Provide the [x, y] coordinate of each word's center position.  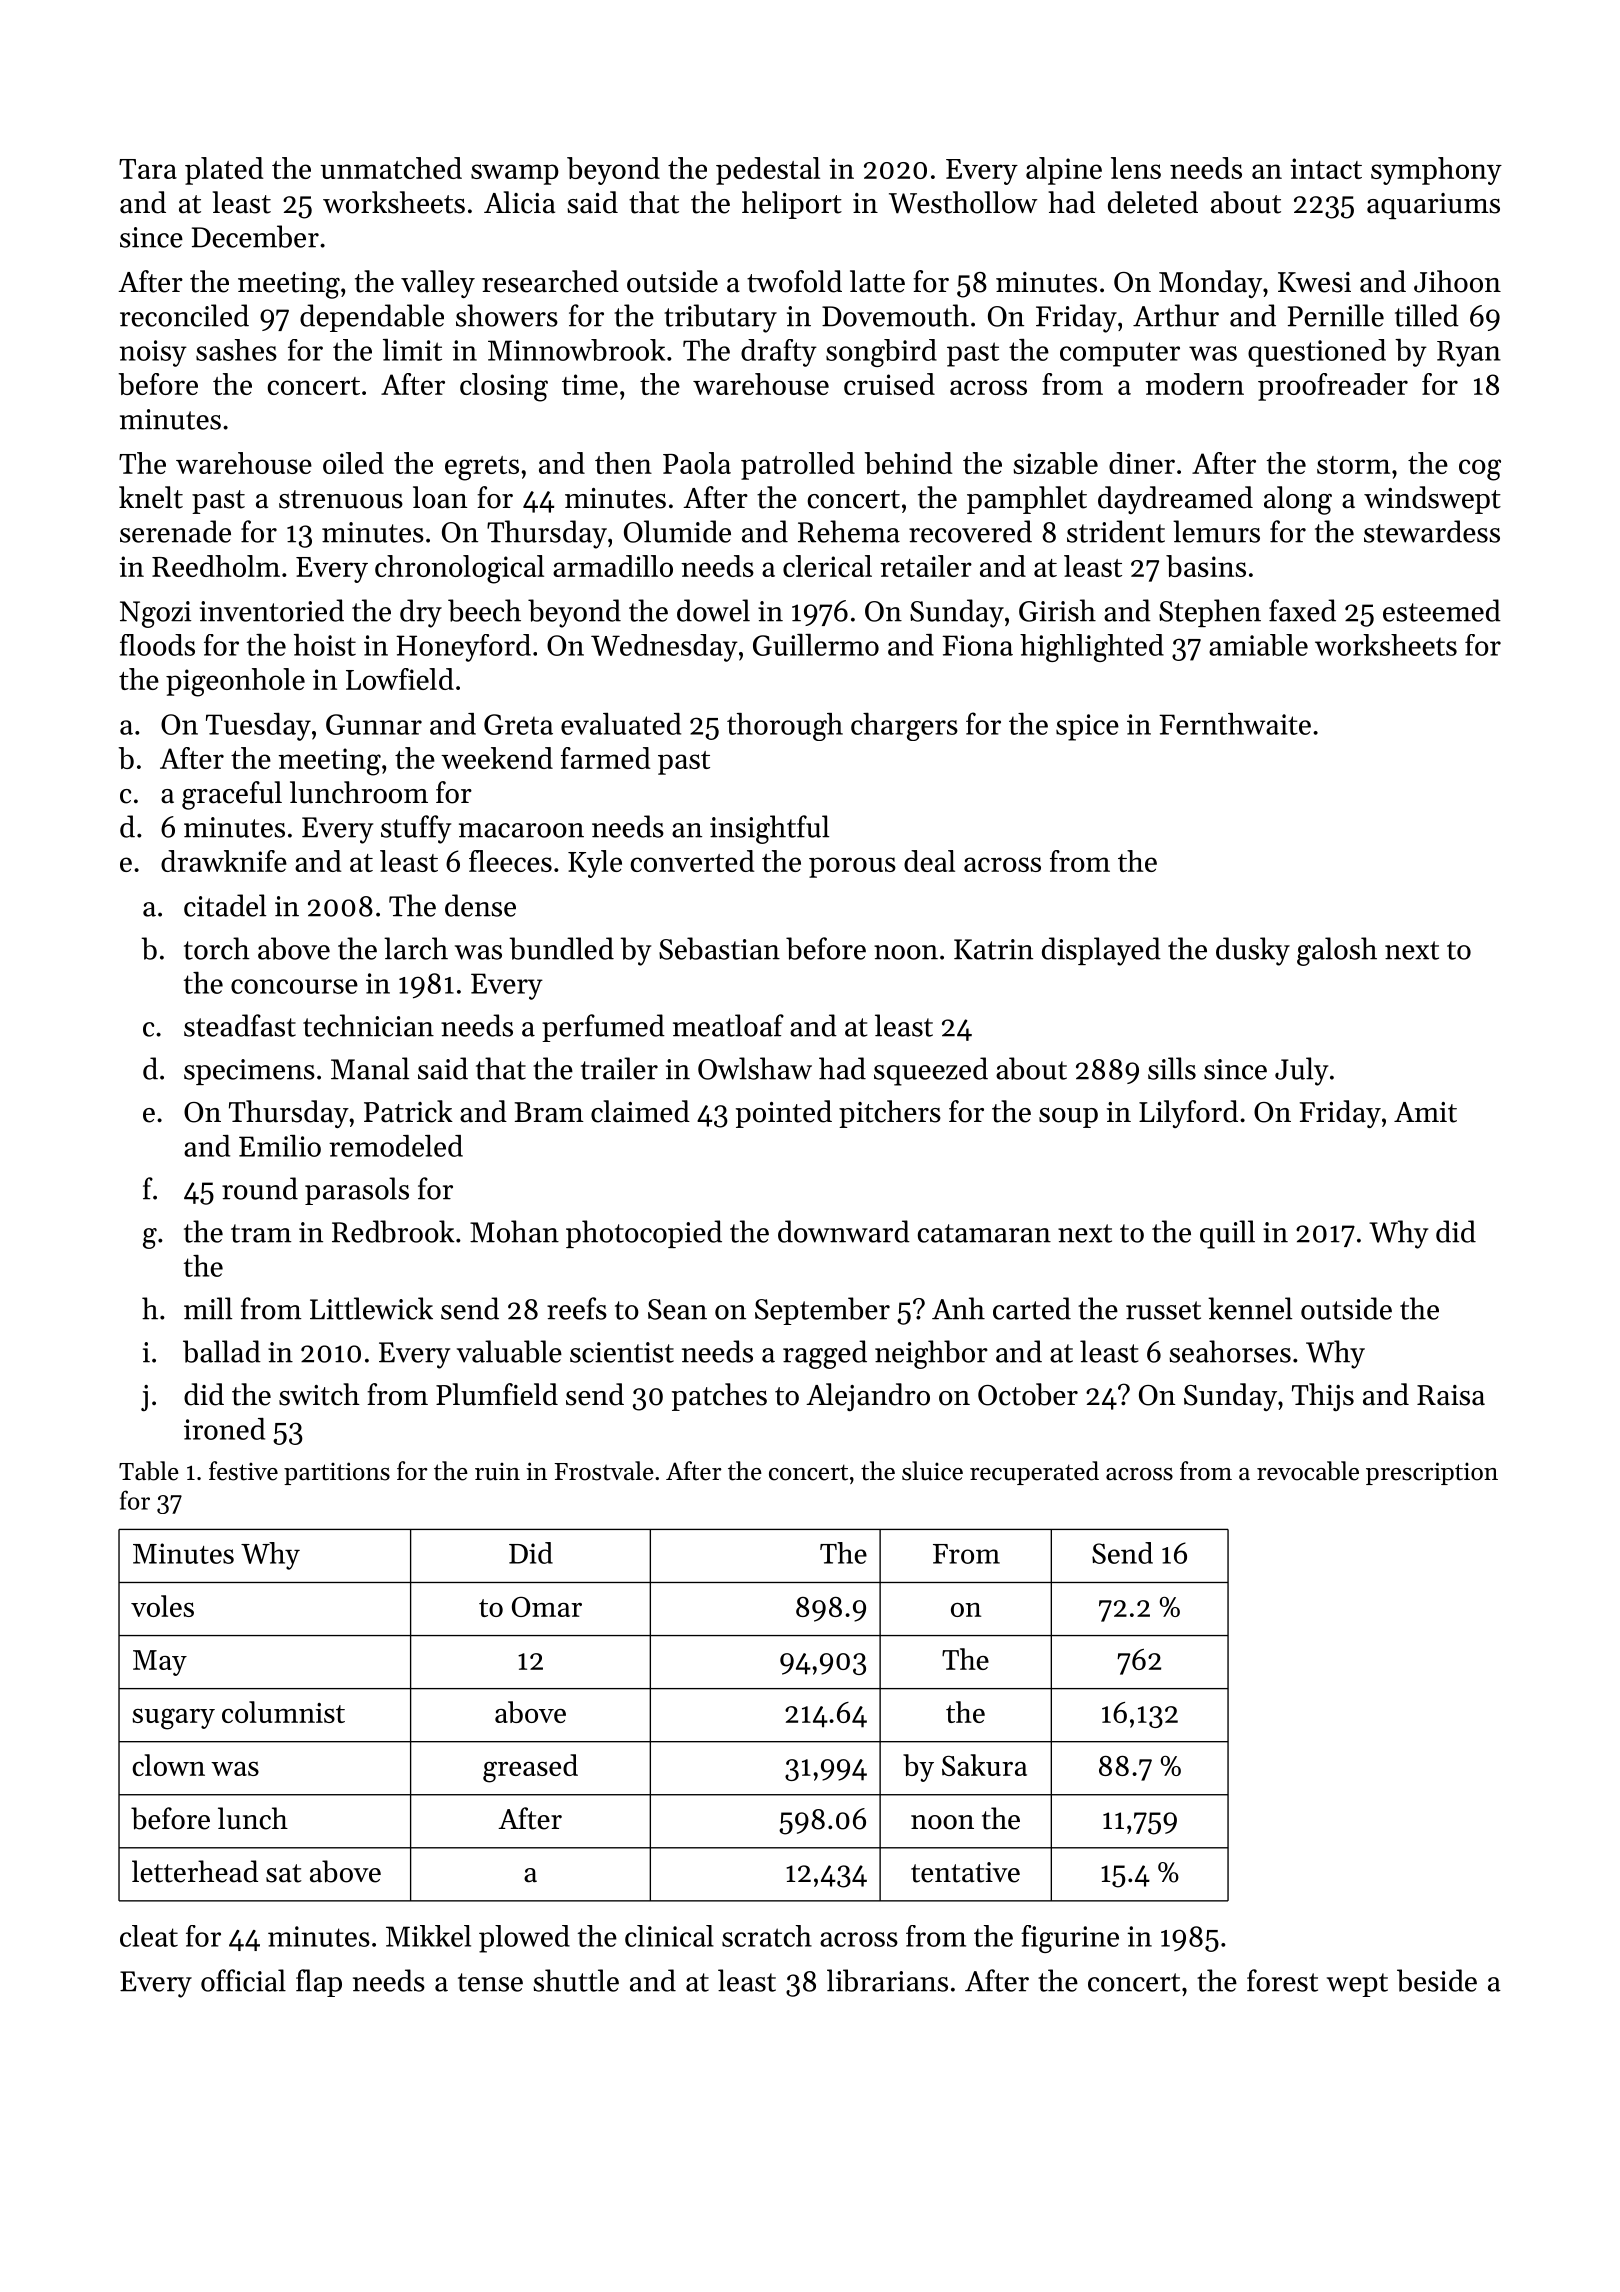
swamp [515, 174]
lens [1136, 168]
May [160, 1663]
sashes [236, 350]
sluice [932, 1471]
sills [1172, 1068]
